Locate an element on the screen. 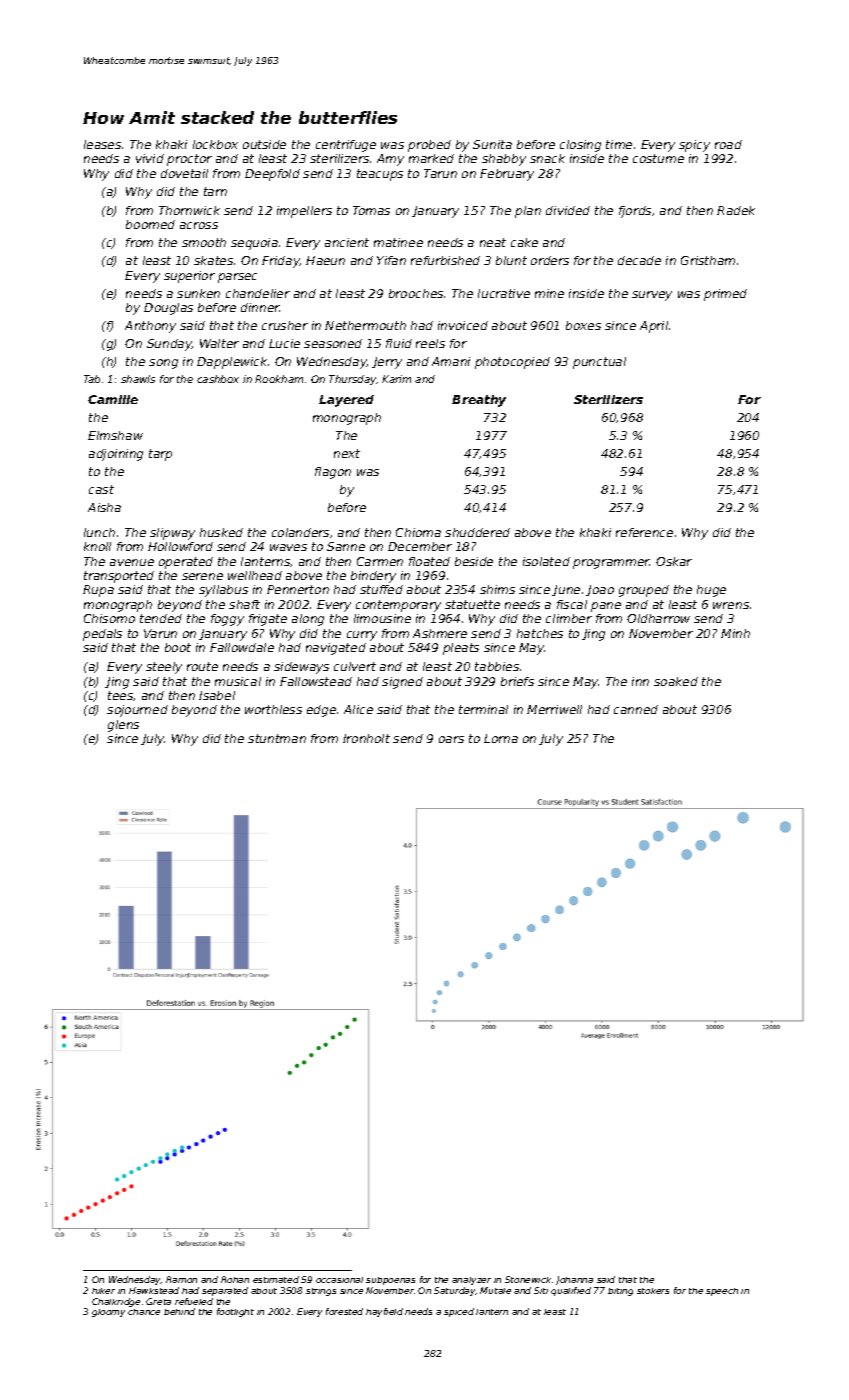 The image size is (849, 1400). Stonewick is located at coordinates (528, 1279).
